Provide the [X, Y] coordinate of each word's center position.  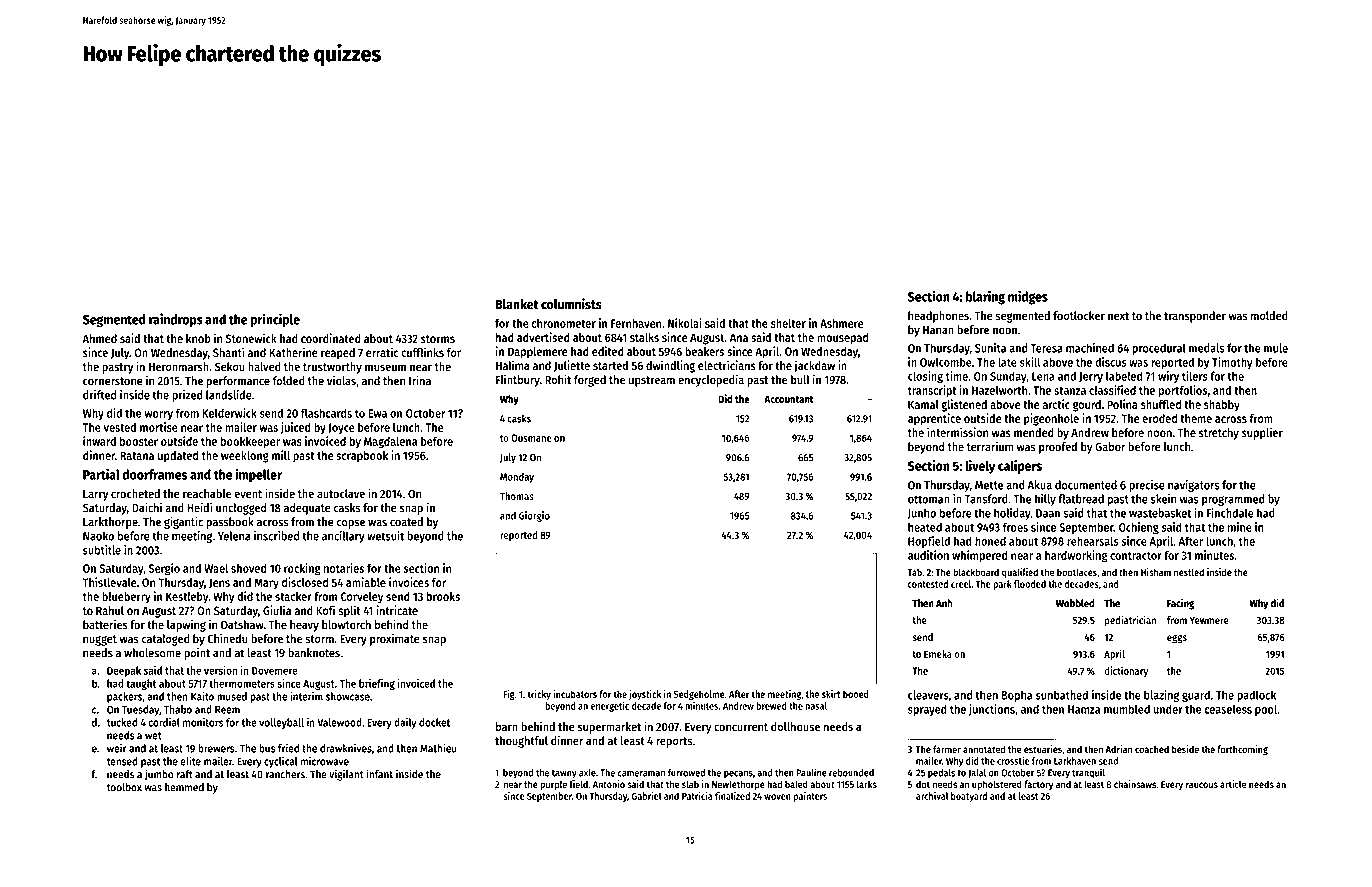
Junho [921, 513]
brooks [443, 596]
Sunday [1008, 377]
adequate [307, 509]
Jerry [1091, 377]
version [220, 670]
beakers [704, 351]
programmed [1233, 500]
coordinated [331, 338]
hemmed [184, 787]
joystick [645, 695]
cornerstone [113, 381]
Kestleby [187, 598]
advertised [543, 337]
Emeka [938, 654]
